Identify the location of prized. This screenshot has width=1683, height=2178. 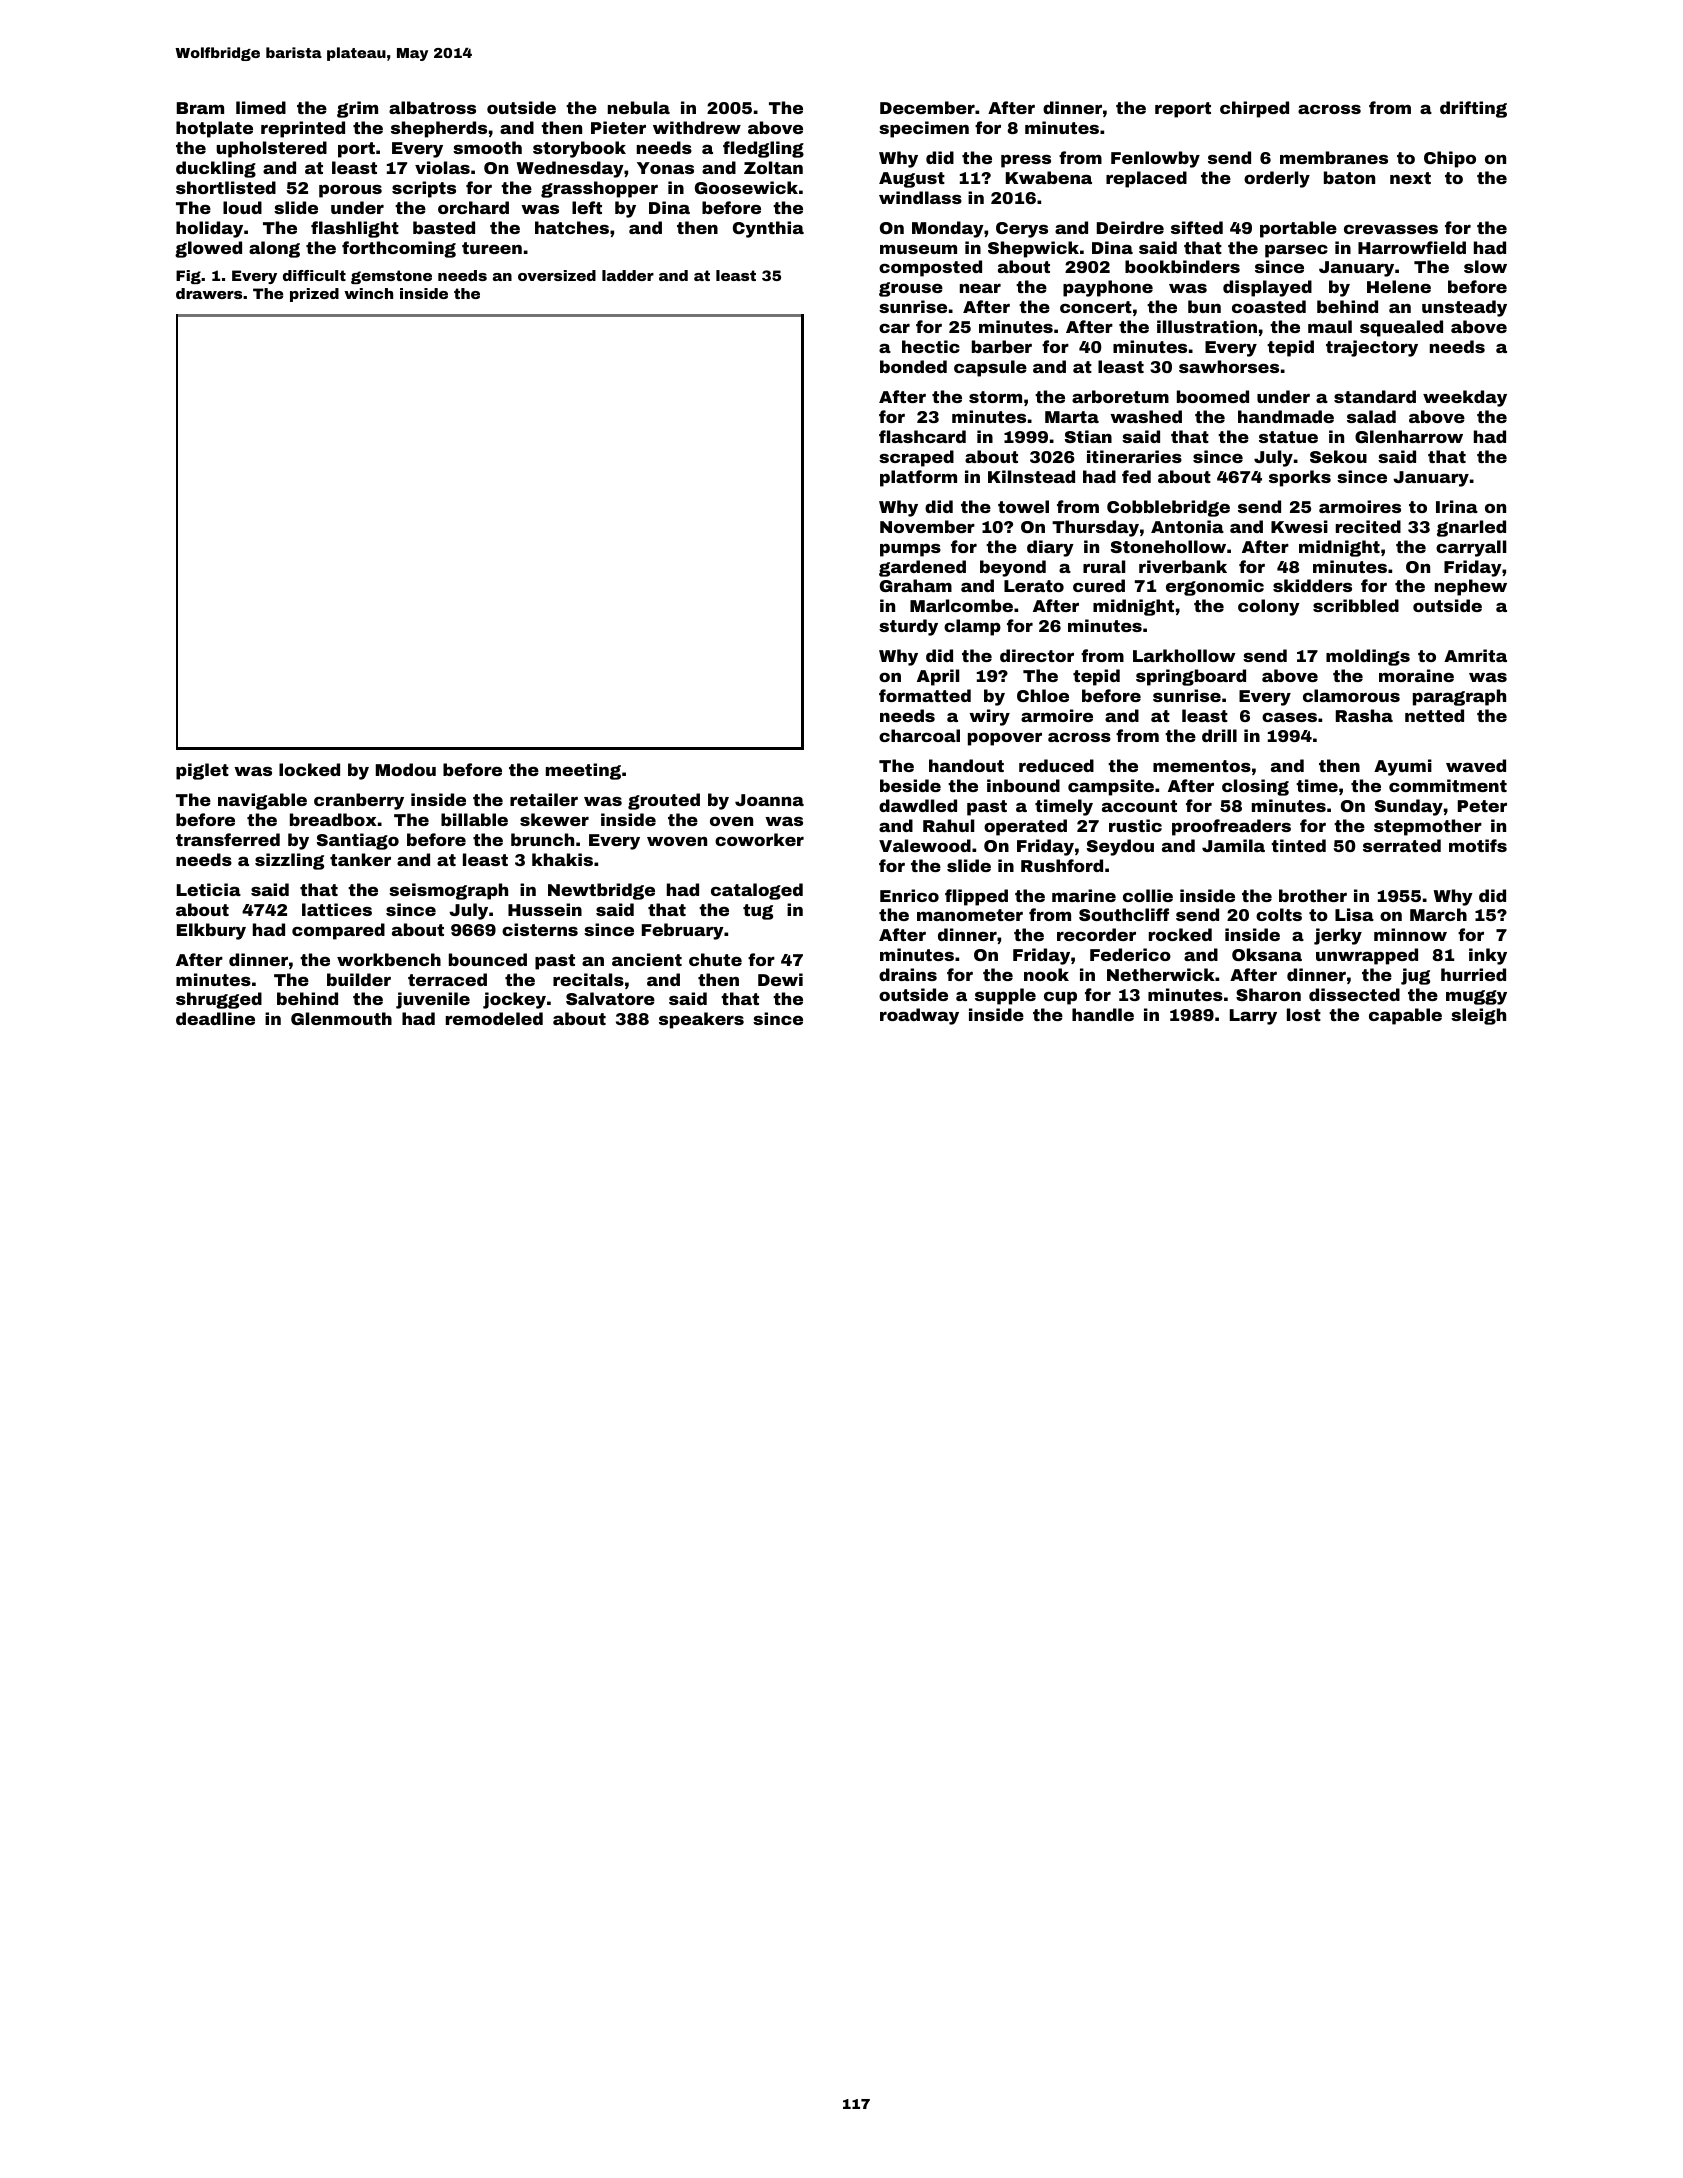
(314, 295).
